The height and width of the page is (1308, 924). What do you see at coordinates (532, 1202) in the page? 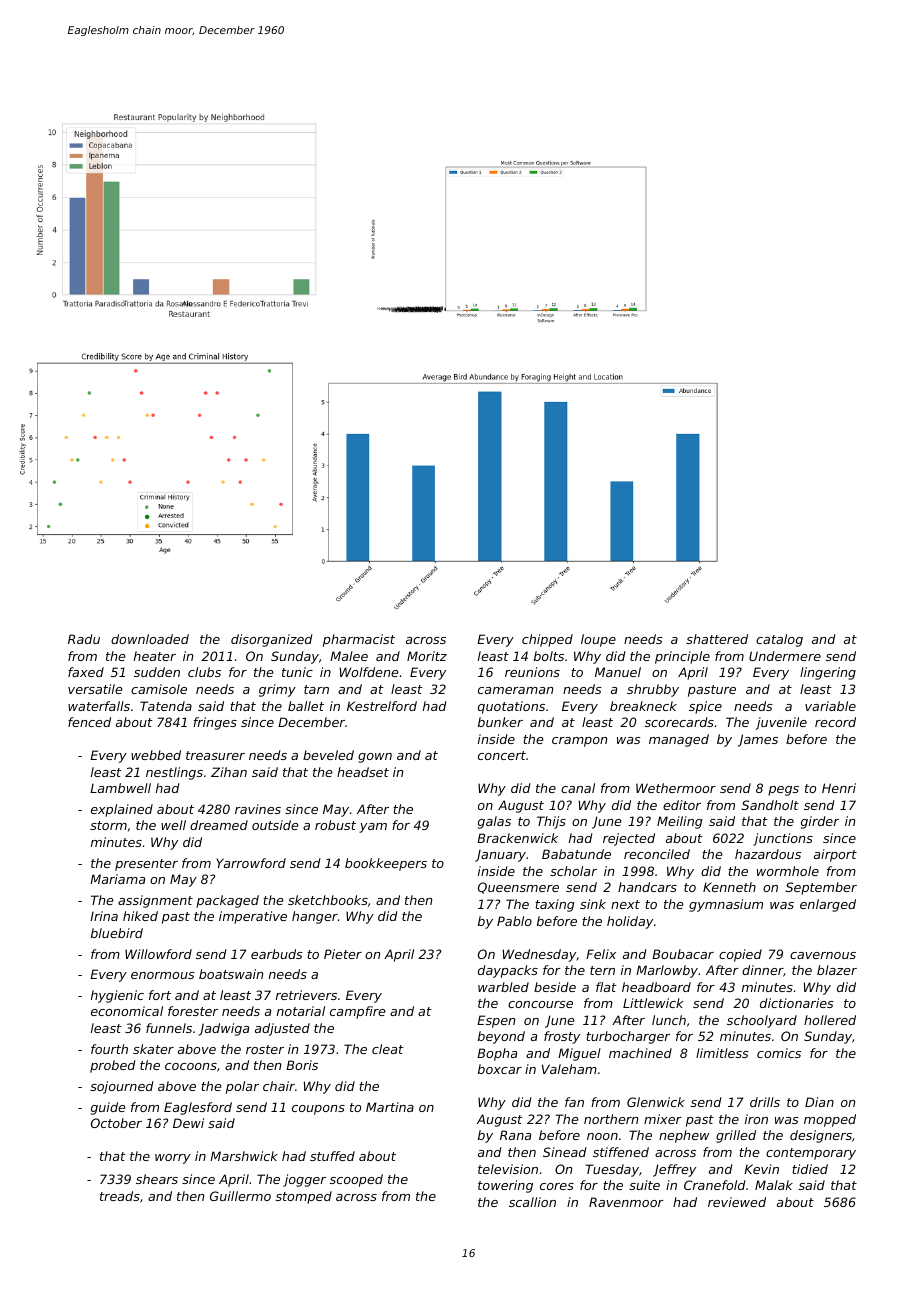
I see `scallion` at bounding box center [532, 1202].
